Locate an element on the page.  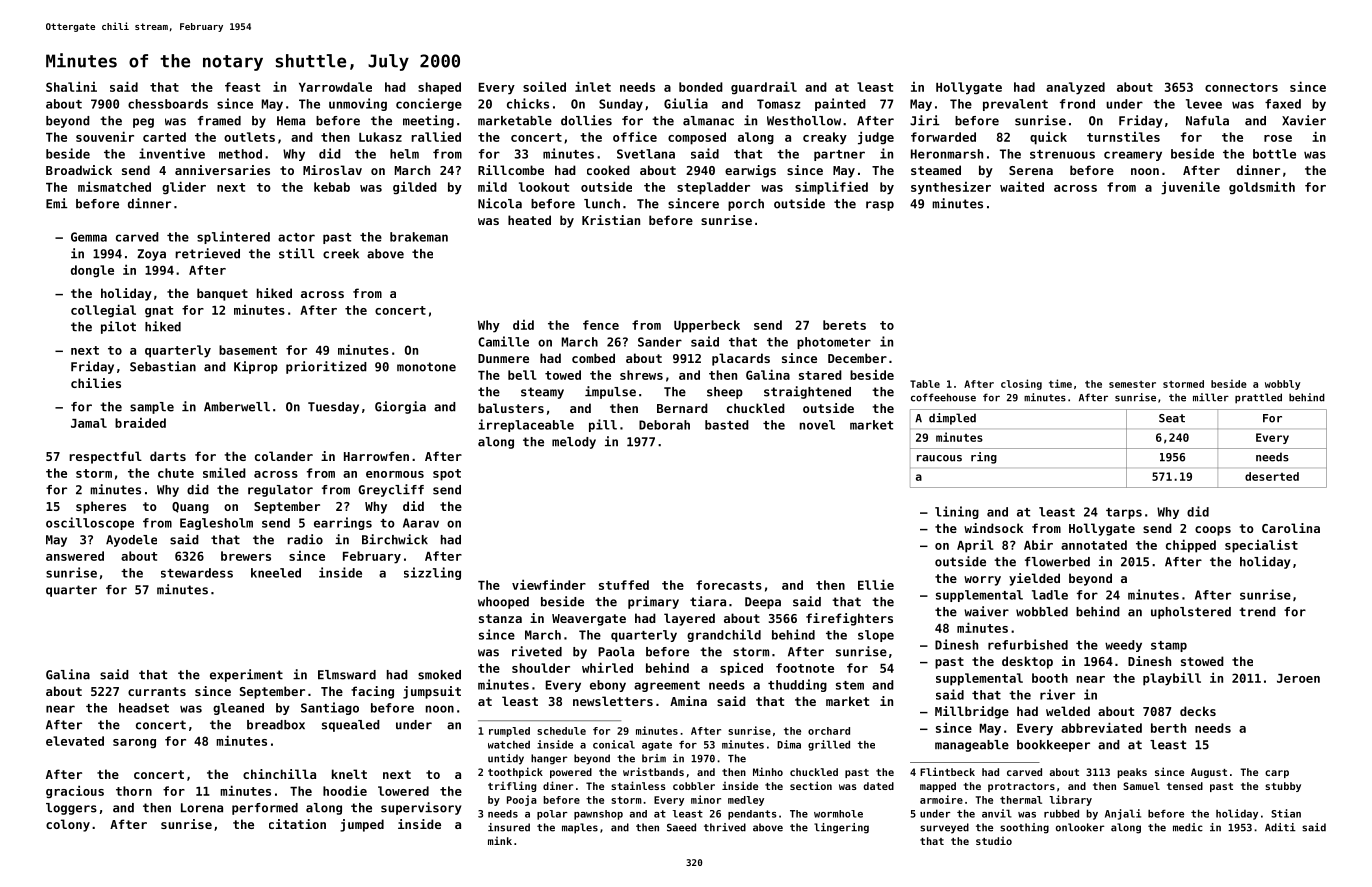
minor is located at coordinates (706, 799).
